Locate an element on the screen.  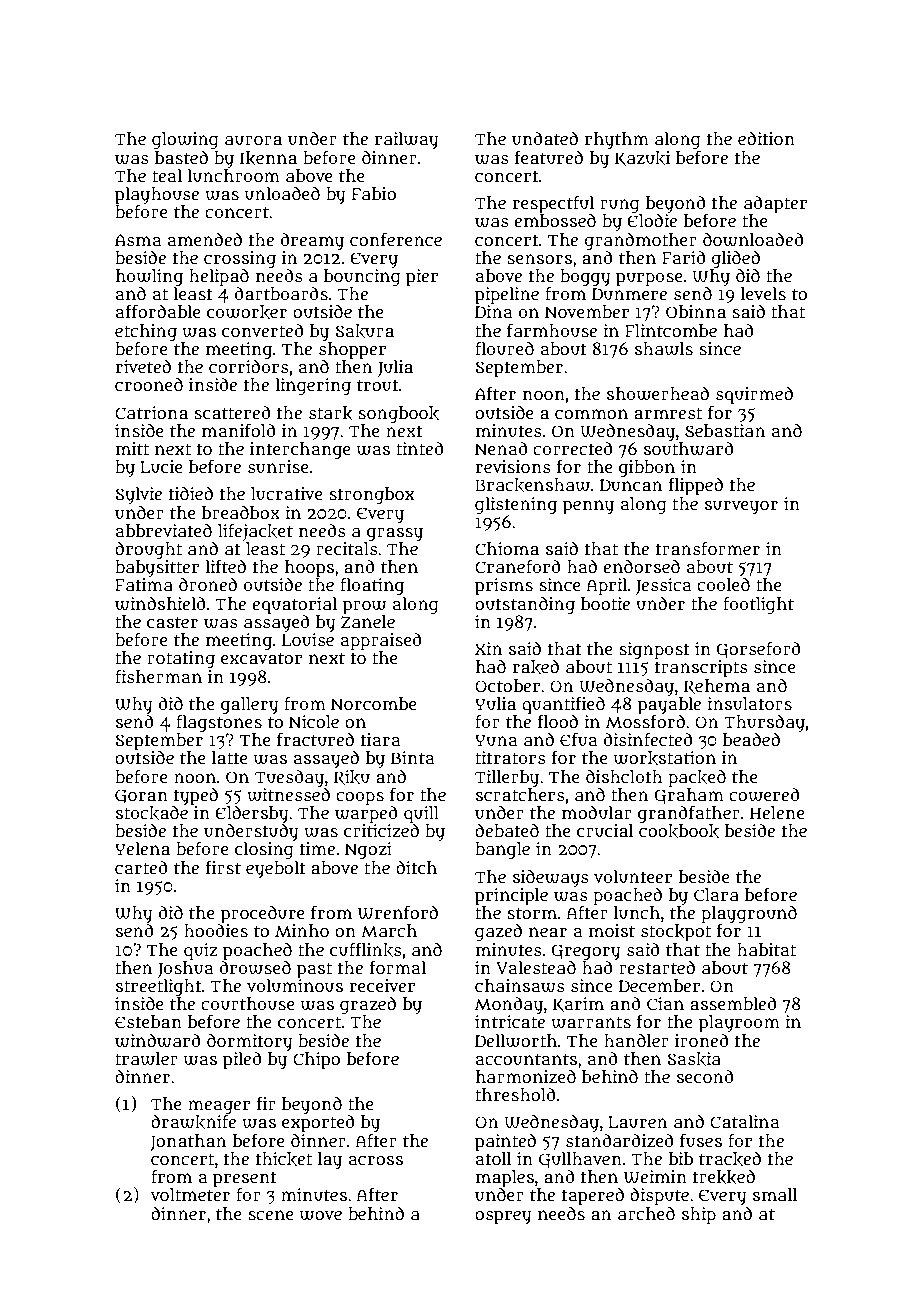
railway is located at coordinates (407, 141).
